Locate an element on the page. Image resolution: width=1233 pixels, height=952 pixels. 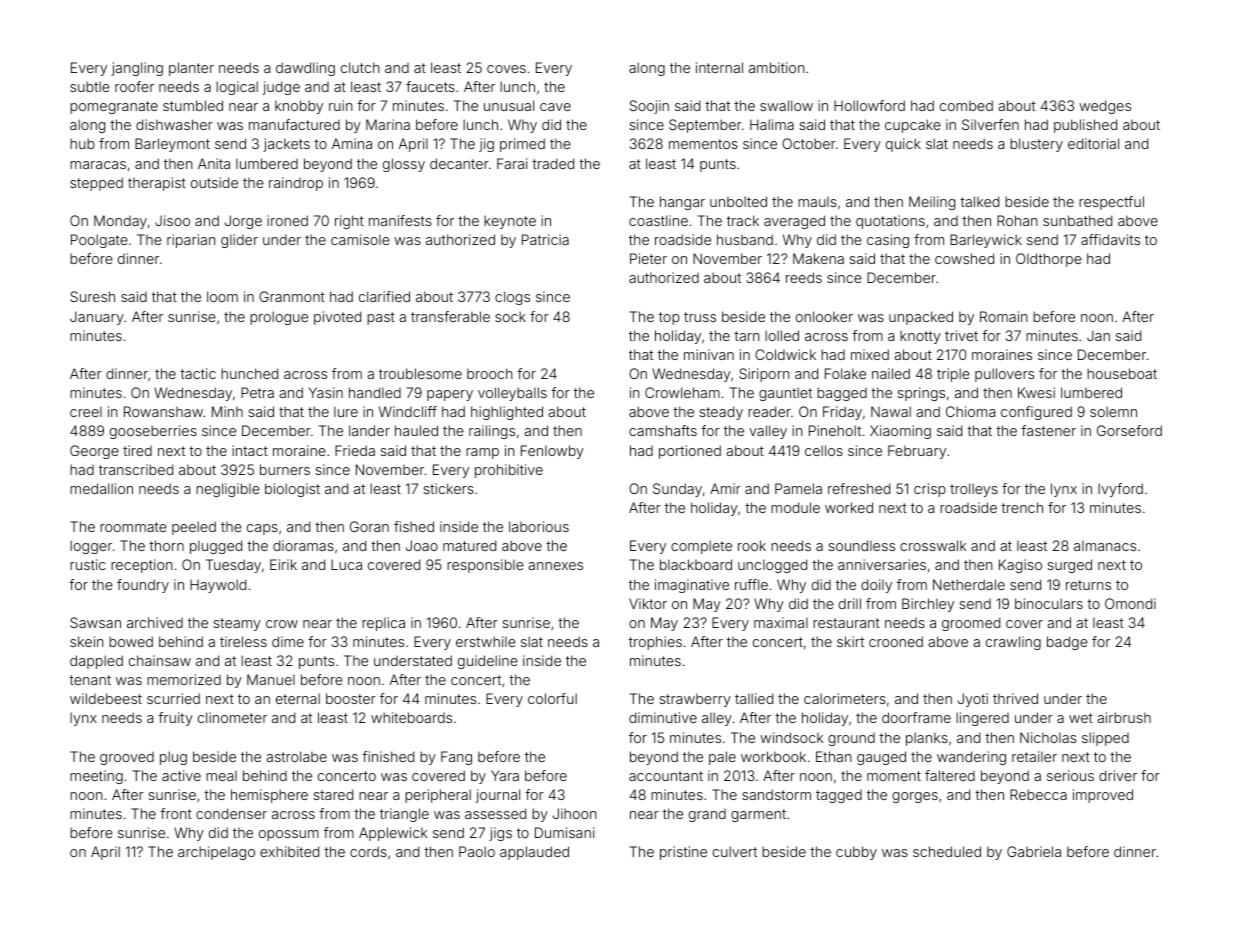
crawling is located at coordinates (1013, 643).
